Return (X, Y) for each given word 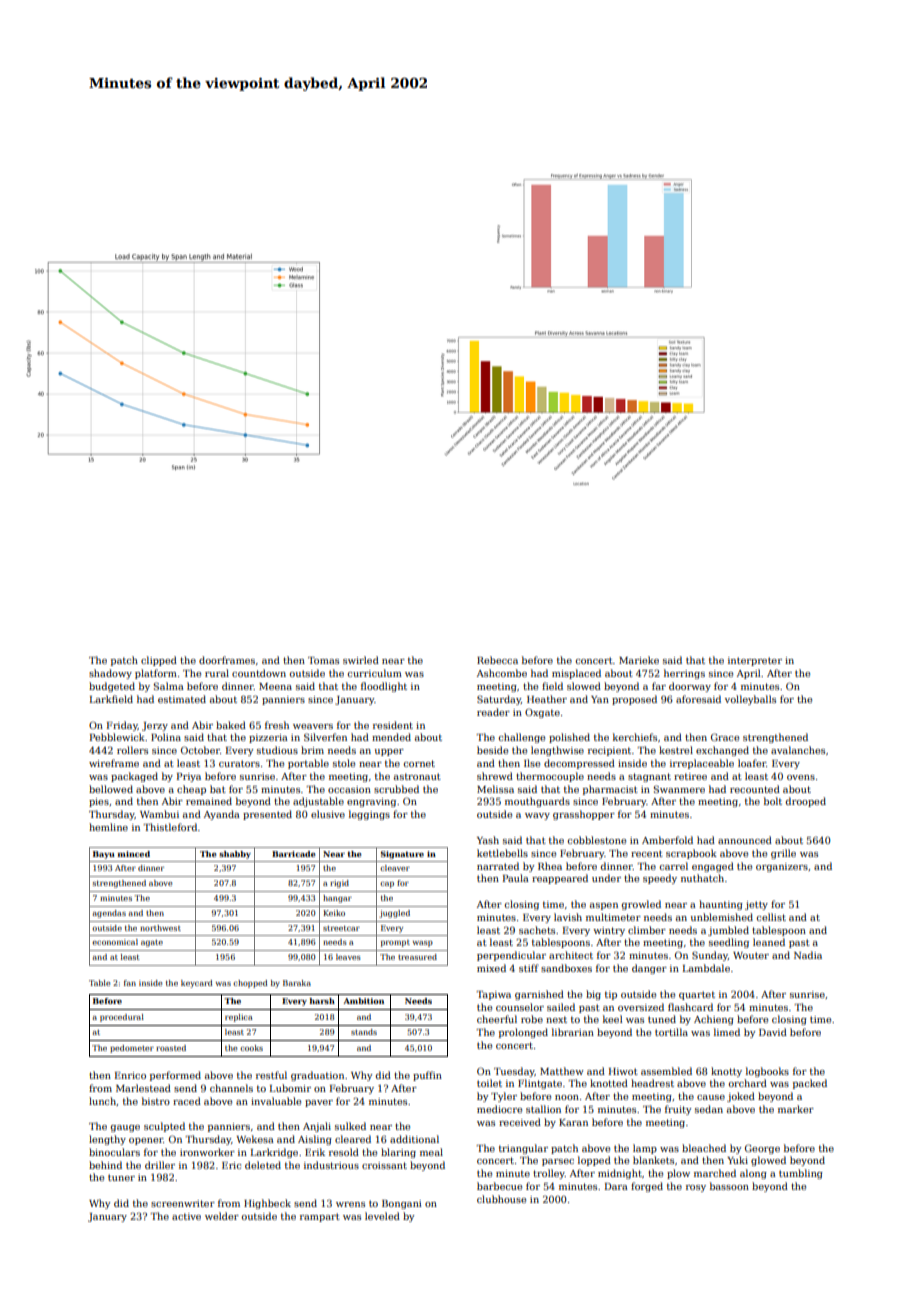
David (773, 1032)
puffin (427, 1076)
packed (810, 1084)
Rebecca (497, 660)
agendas (109, 914)
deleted (263, 1165)
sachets (537, 930)
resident (393, 725)
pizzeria (268, 738)
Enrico (130, 1075)
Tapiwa (493, 995)
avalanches (798, 750)
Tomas (323, 660)
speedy (660, 879)
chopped (250, 984)
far (659, 686)
